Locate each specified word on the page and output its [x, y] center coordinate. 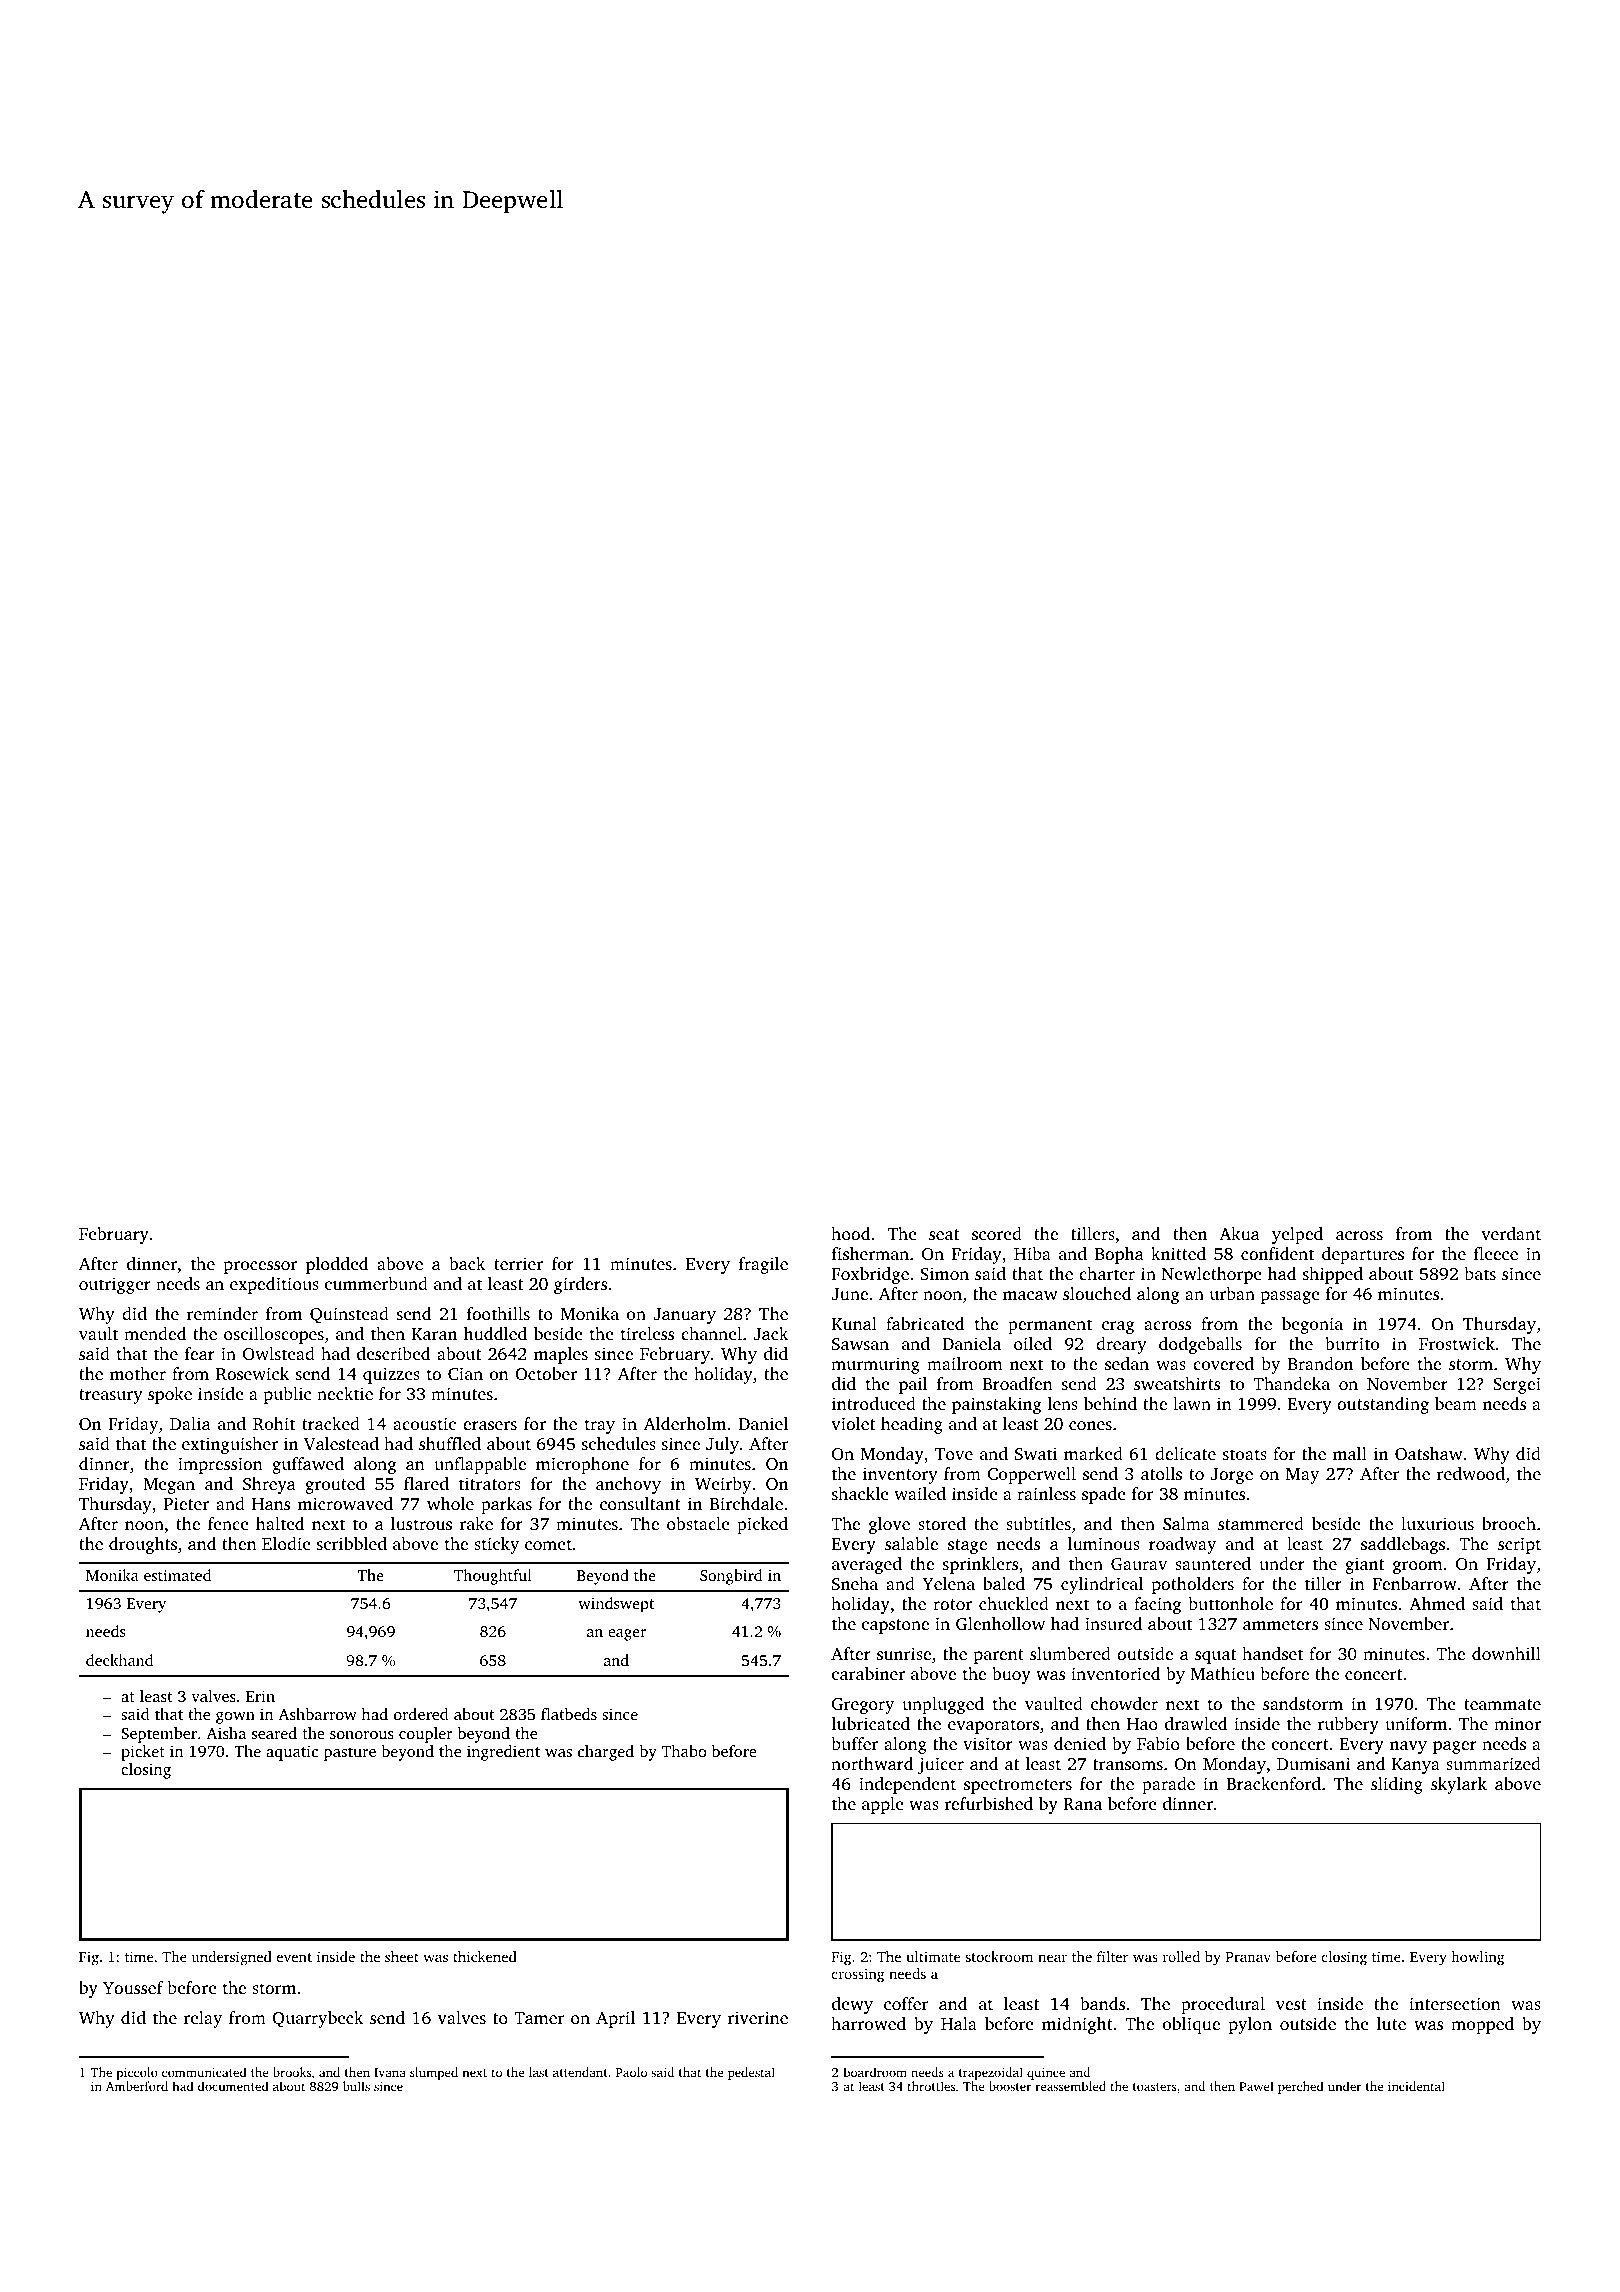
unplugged [943, 1705]
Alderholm [685, 1423]
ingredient [503, 1753]
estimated [177, 1575]
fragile [763, 1265]
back [467, 1263]
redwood [1471, 1473]
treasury [110, 1396]
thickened [485, 1956]
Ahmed [1437, 1603]
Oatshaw [1428, 1454]
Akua [1239, 1233]
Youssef [133, 1987]
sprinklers [980, 1565]
